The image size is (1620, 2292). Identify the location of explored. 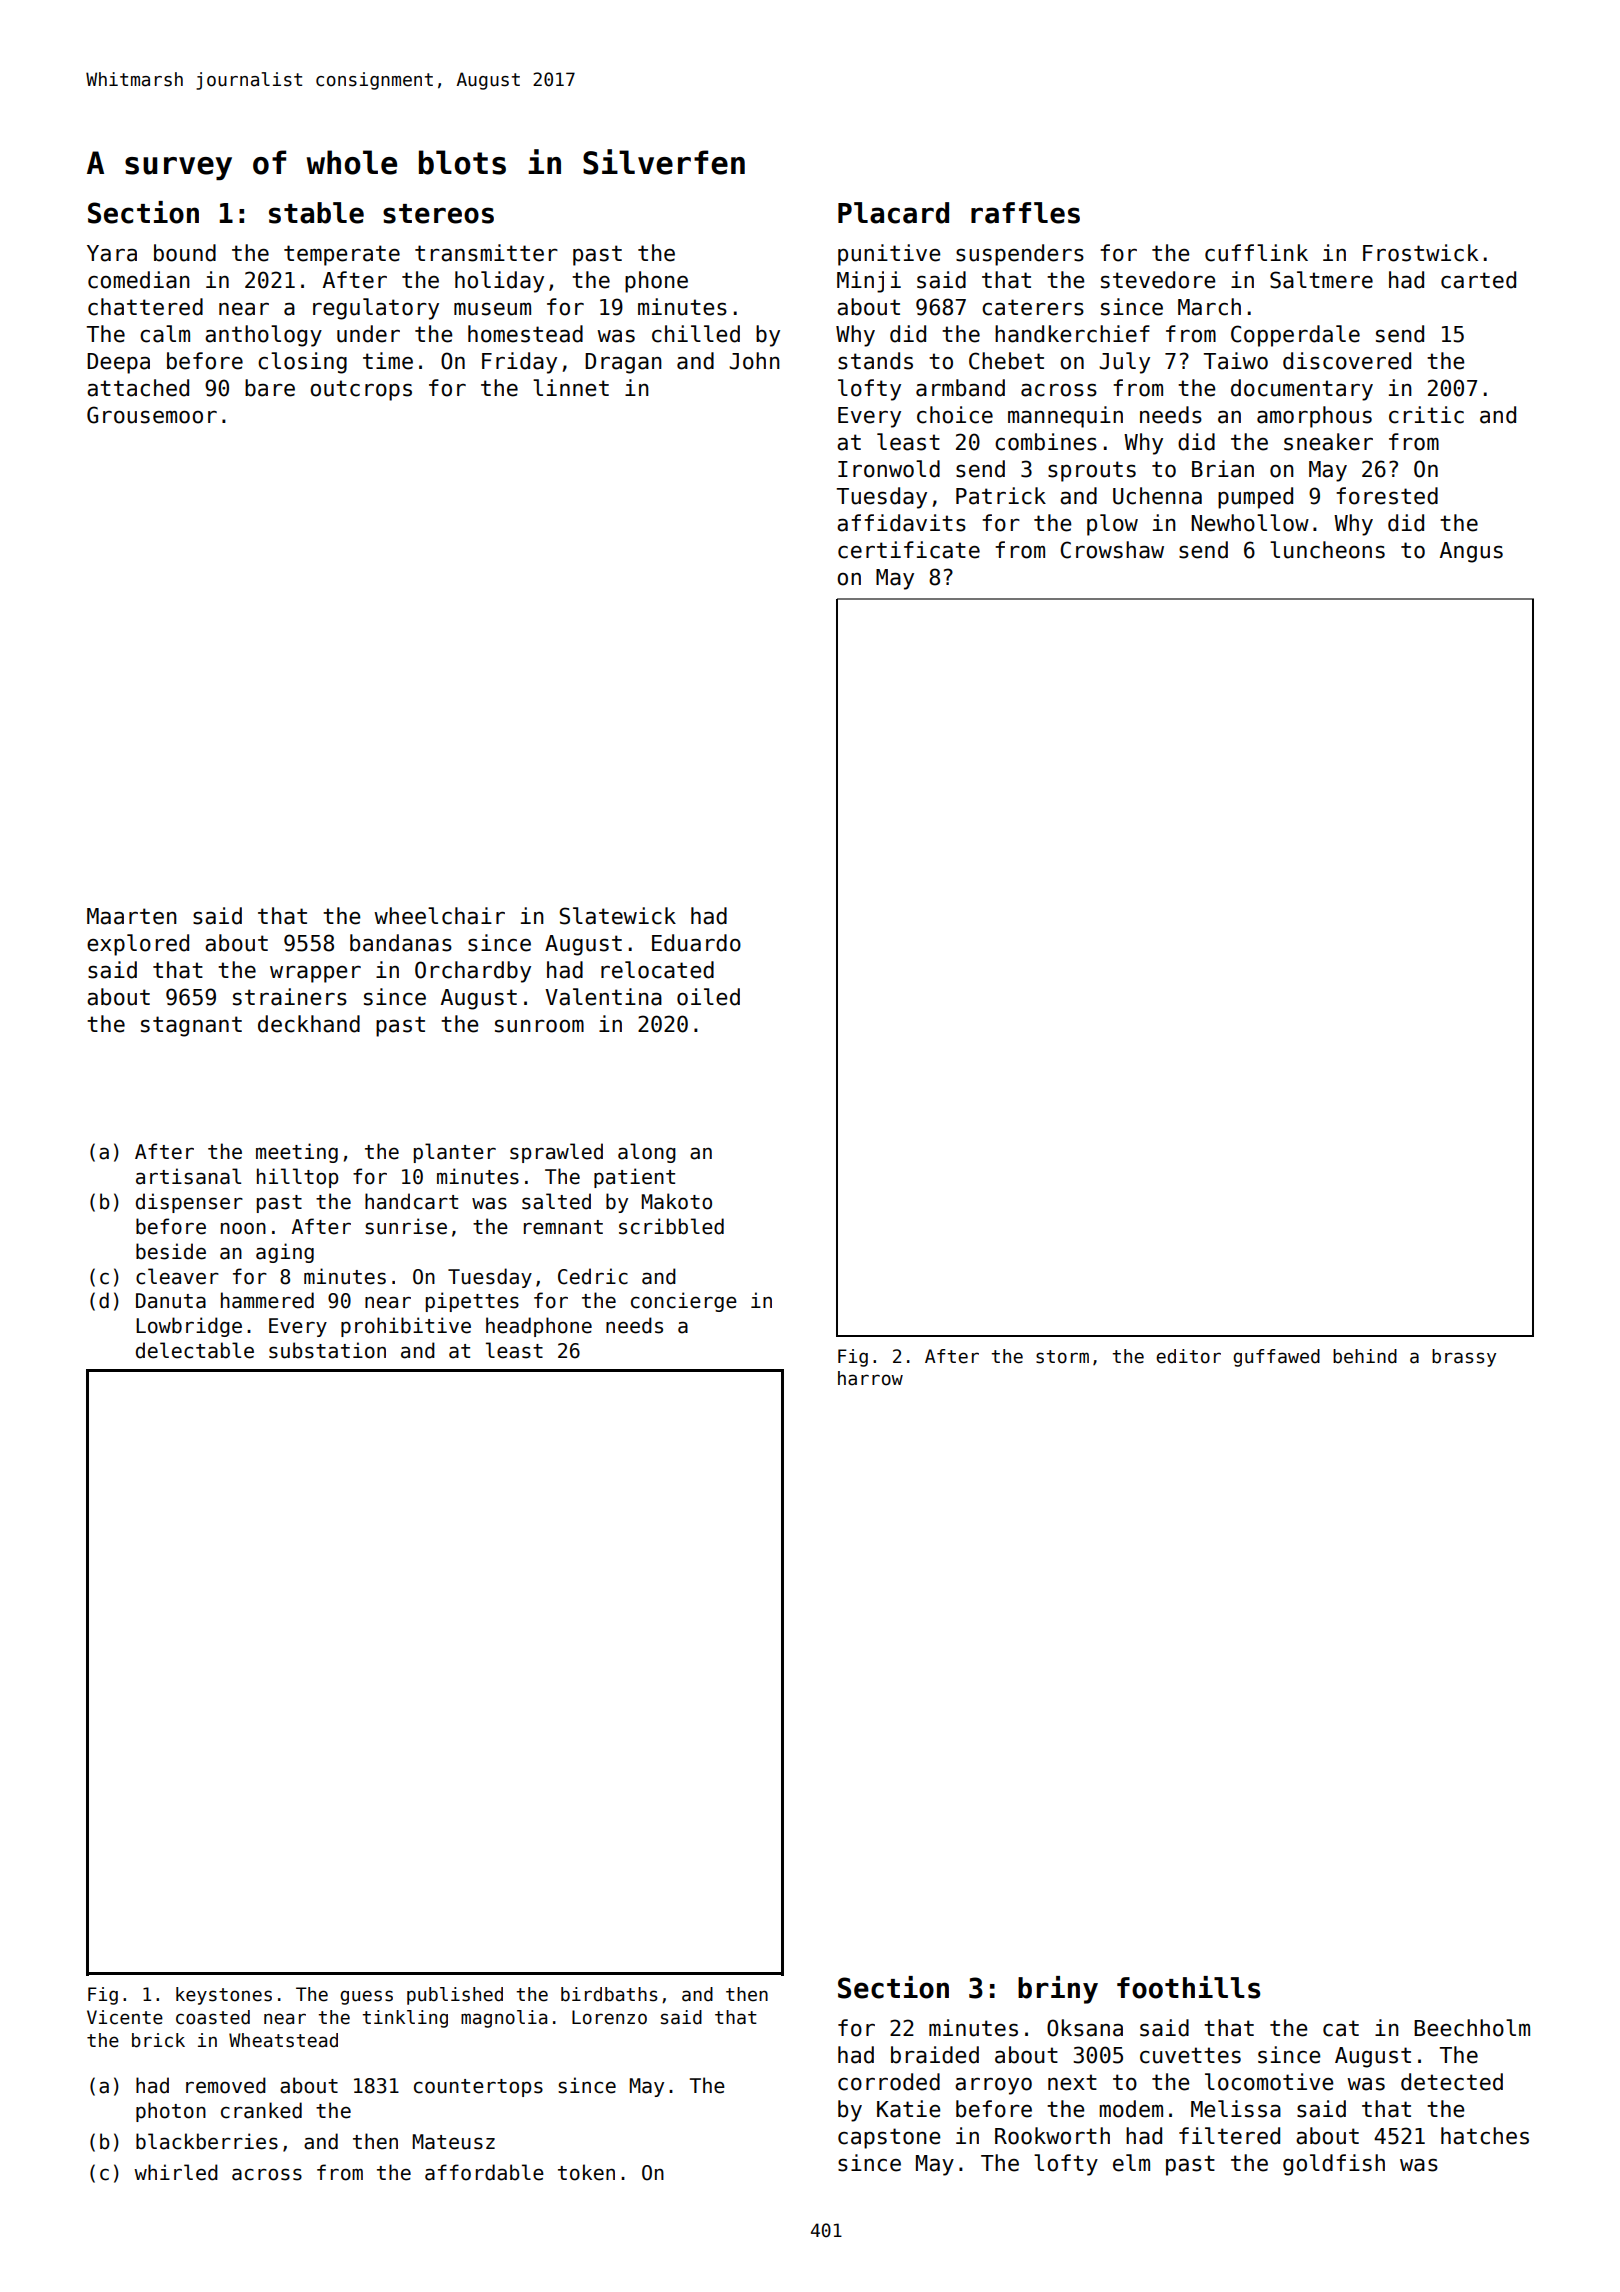
(138, 945).
